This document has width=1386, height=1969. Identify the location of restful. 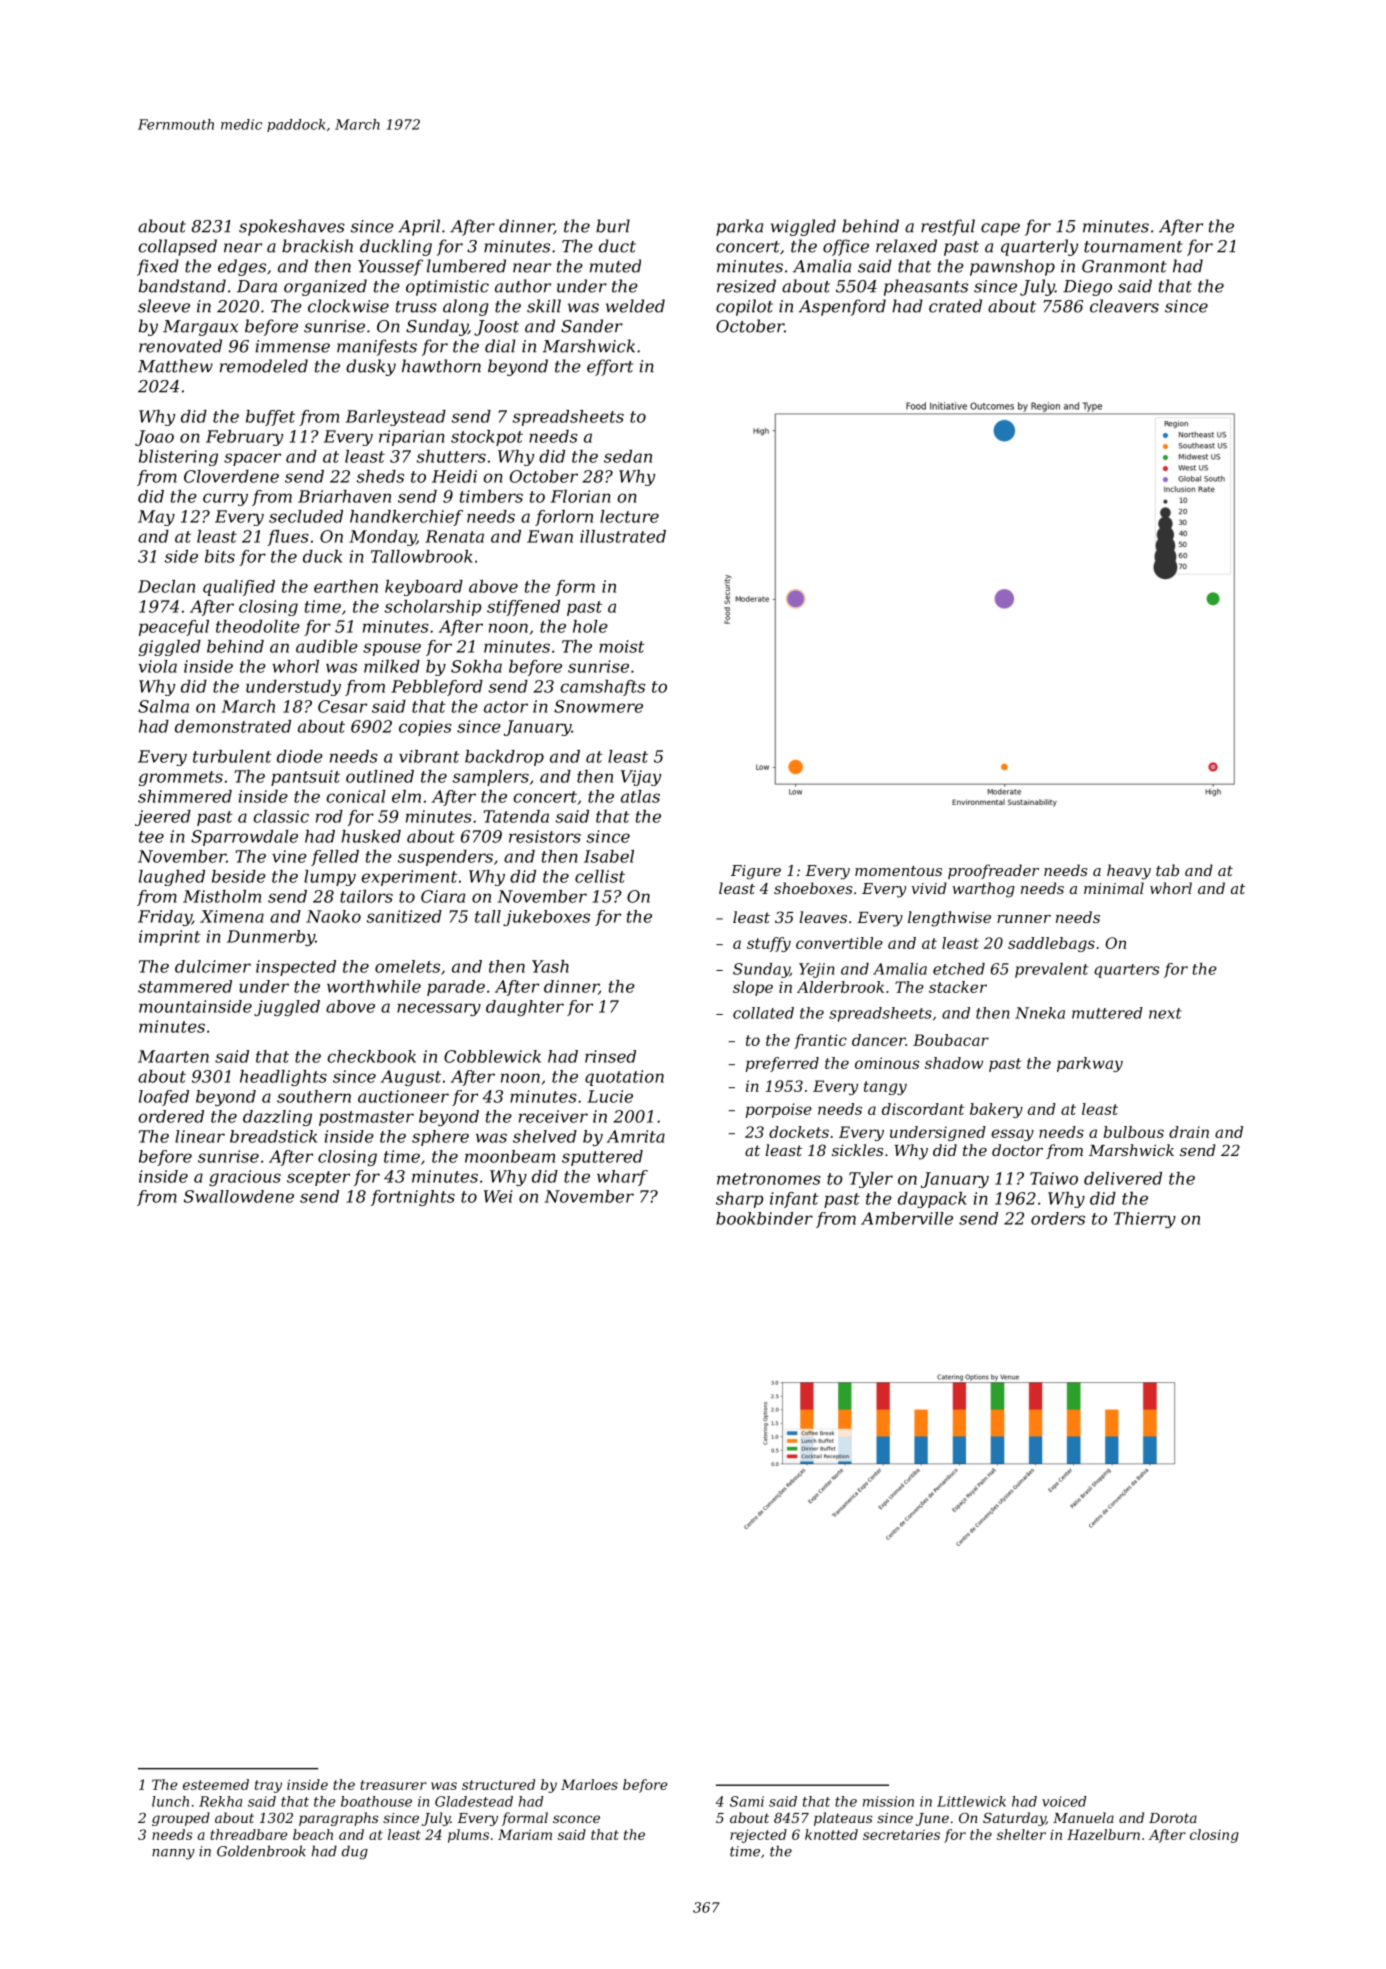
(948, 227).
